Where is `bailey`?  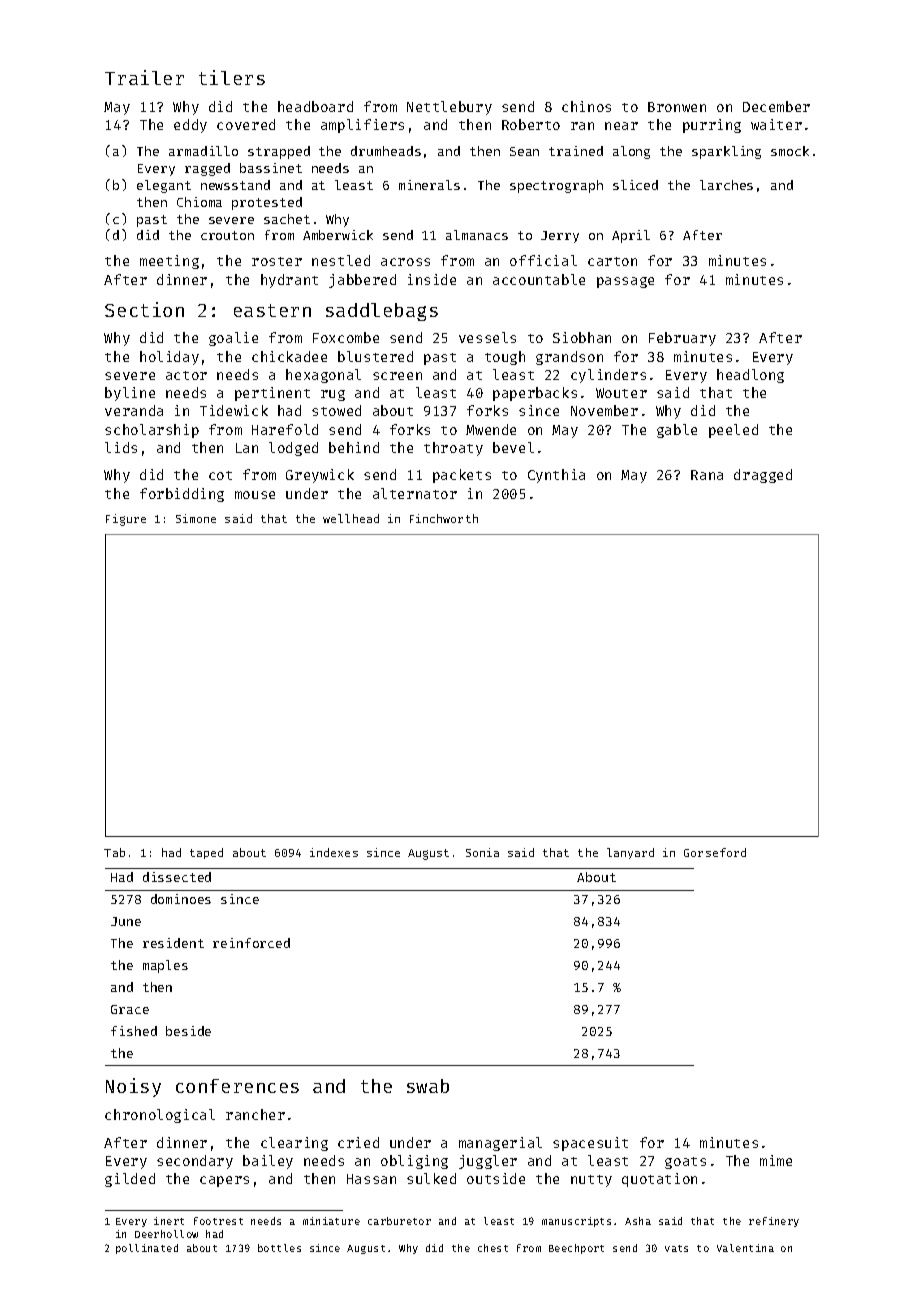
bailey is located at coordinates (268, 1162).
